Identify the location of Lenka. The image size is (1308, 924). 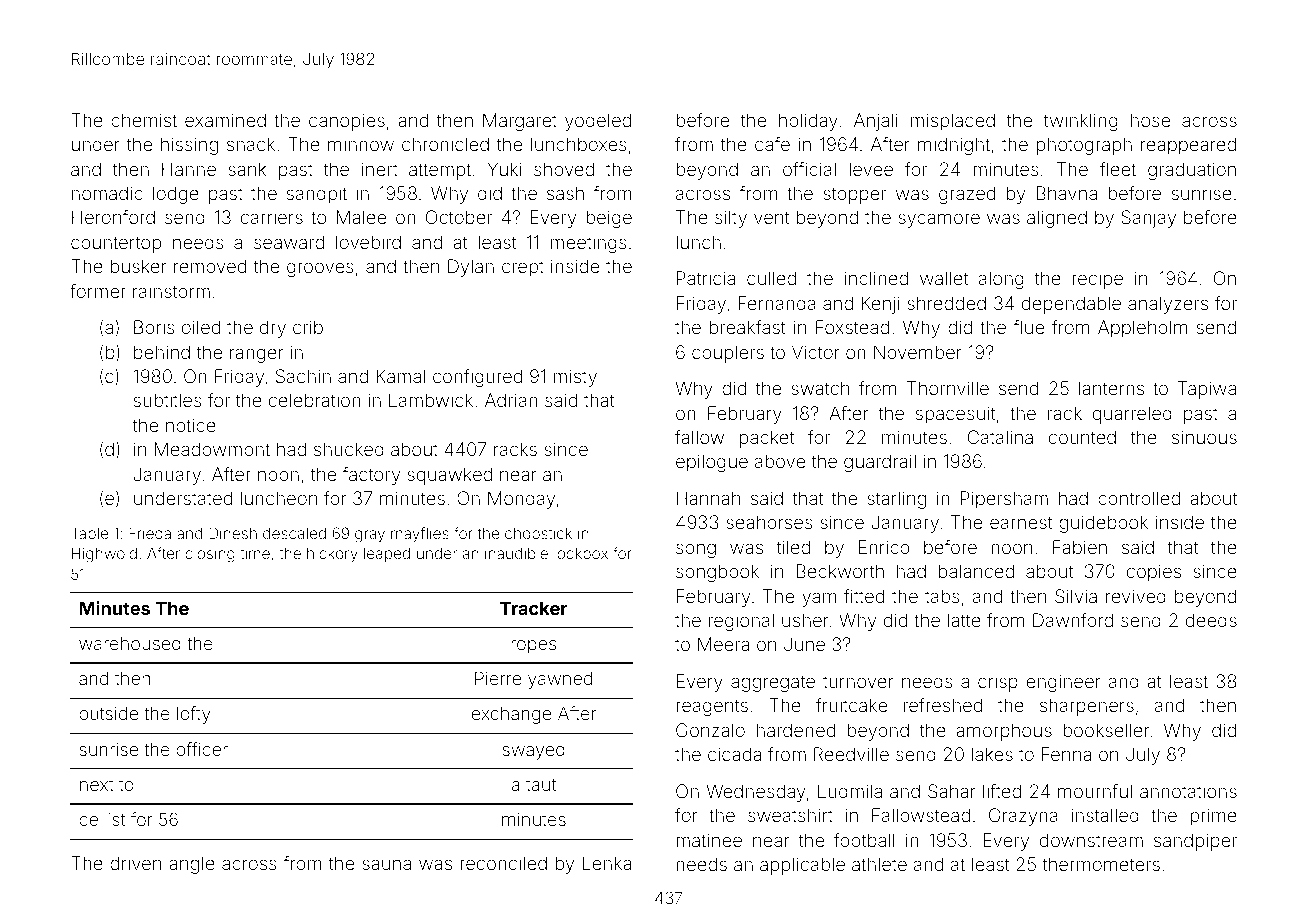
(607, 863).
